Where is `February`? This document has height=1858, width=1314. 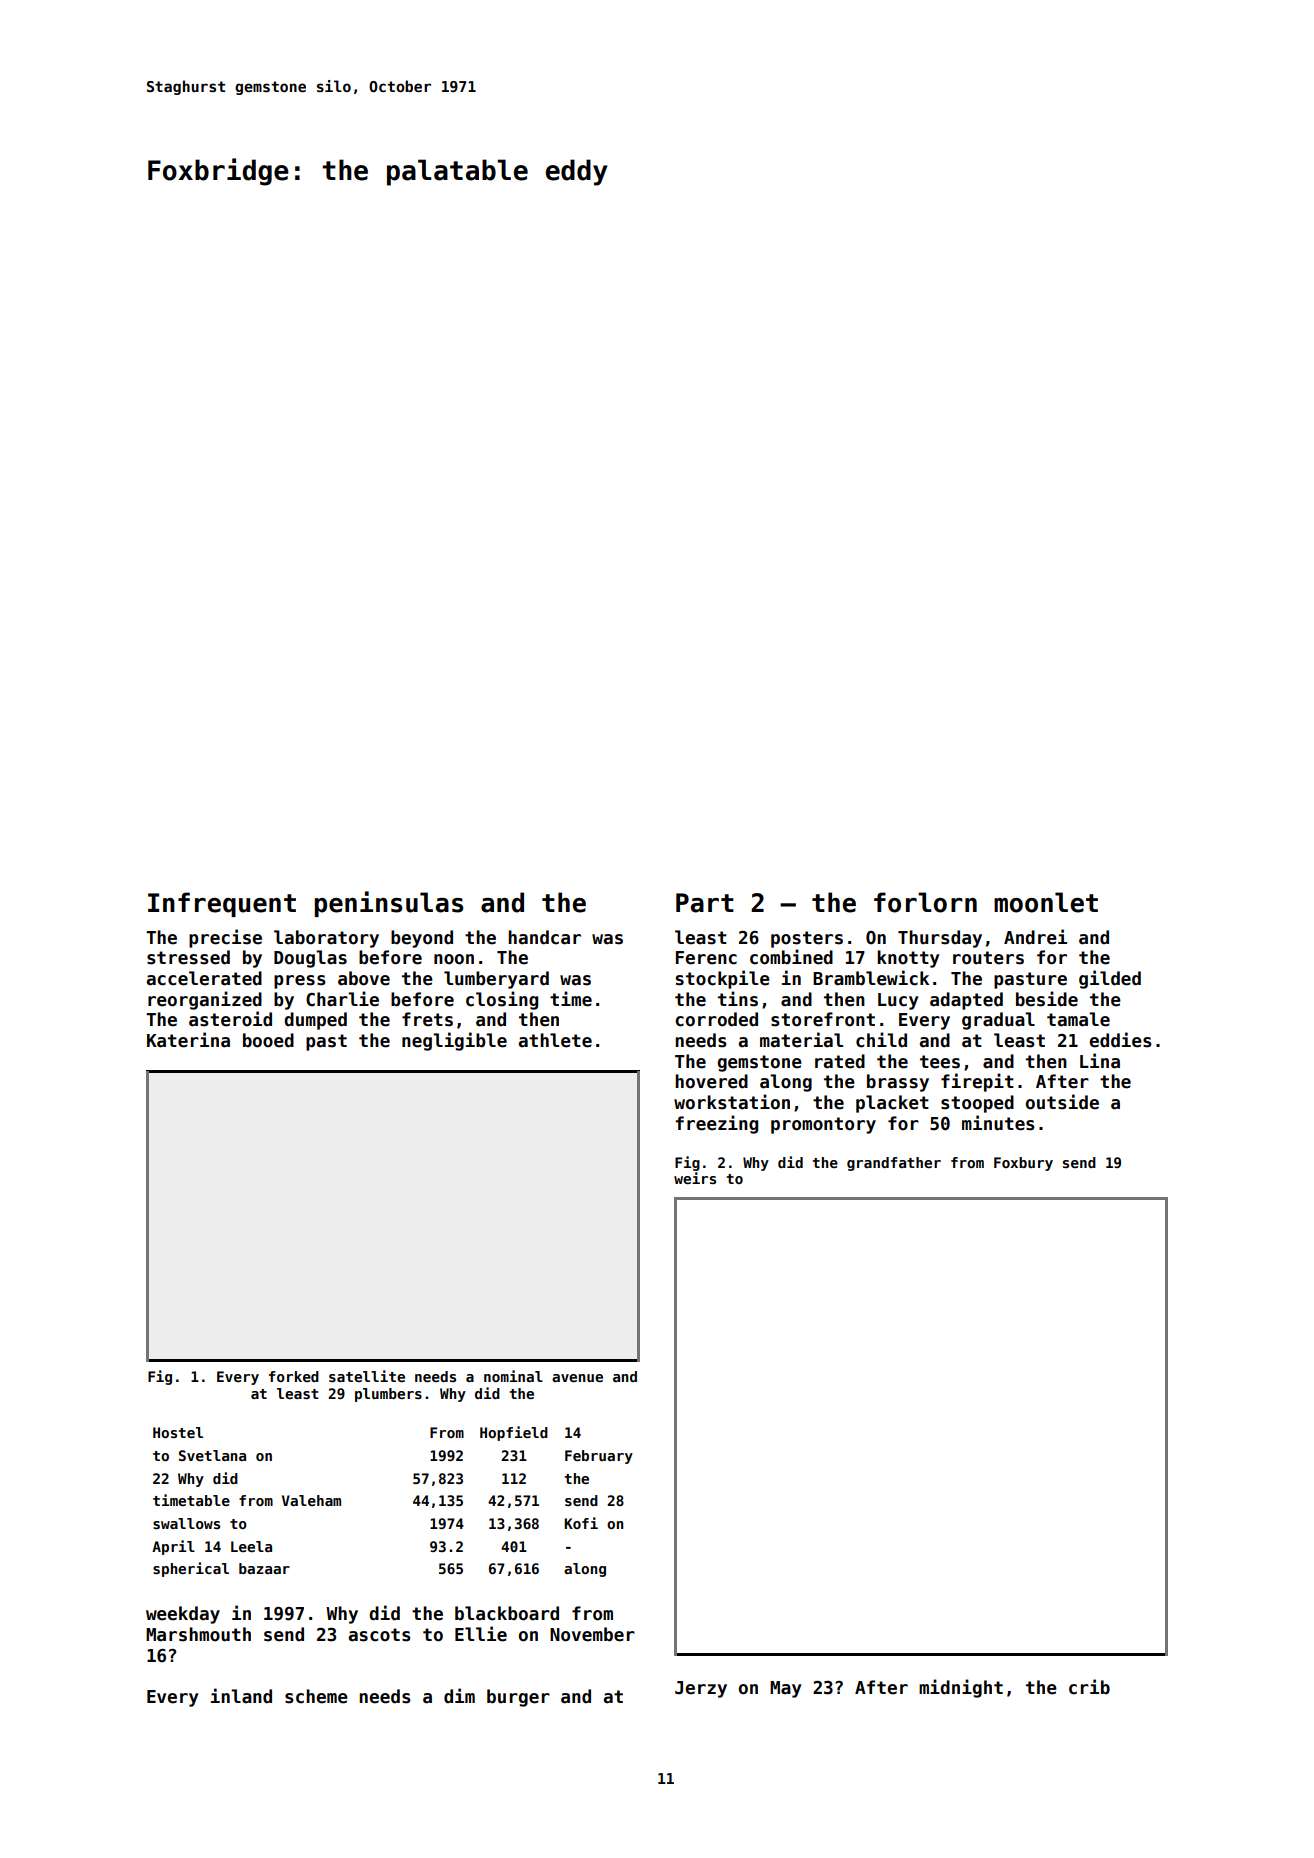
February is located at coordinates (599, 1457).
